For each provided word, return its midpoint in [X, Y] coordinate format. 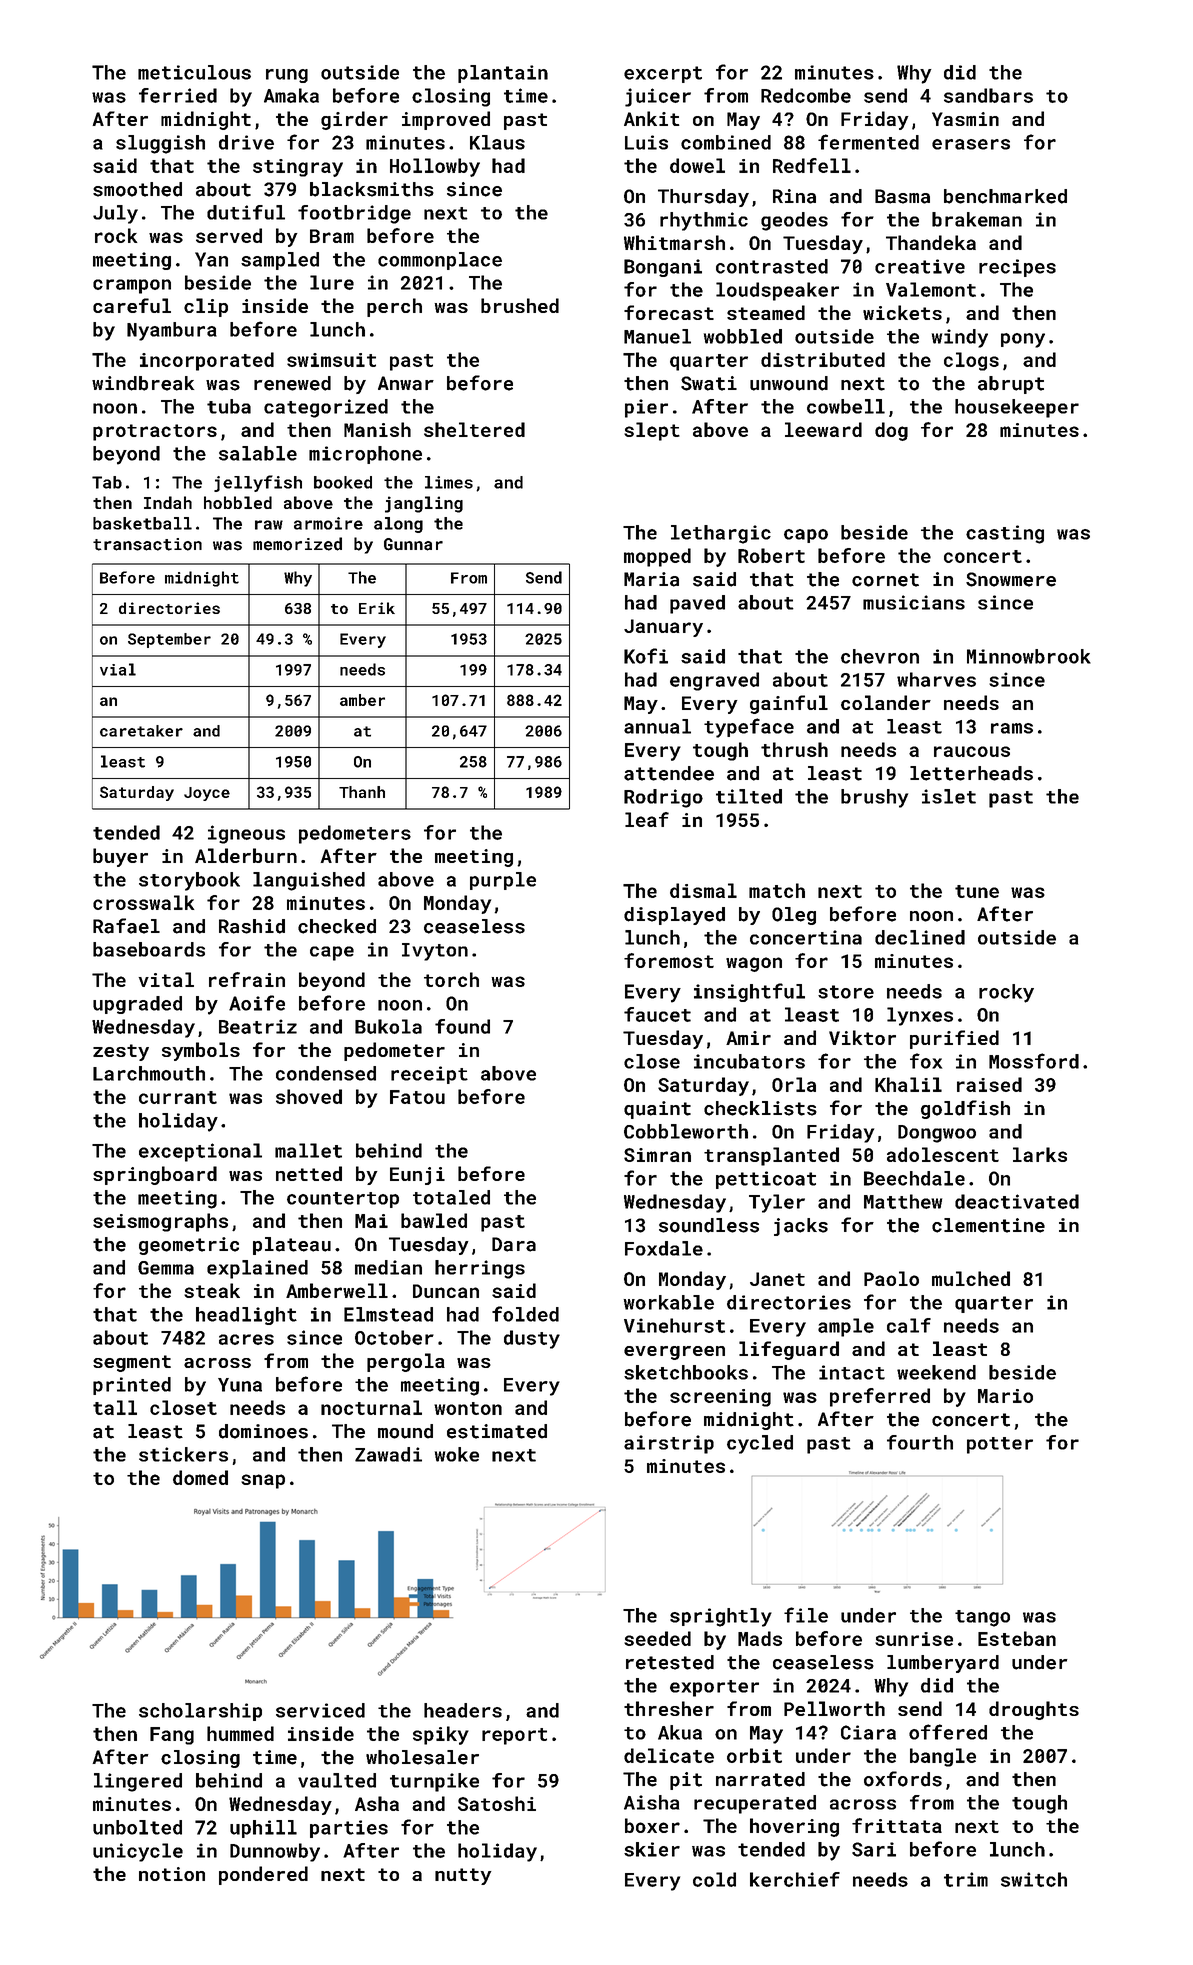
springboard [155, 1175]
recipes [1017, 268]
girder [354, 120]
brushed [520, 305]
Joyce [207, 794]
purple [503, 881]
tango [982, 1618]
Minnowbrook [1029, 656]
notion [172, 1874]
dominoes [263, 1431]
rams [1012, 728]
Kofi [646, 656]
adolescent [943, 1154]
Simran [657, 1155]
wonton [468, 1408]
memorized [297, 544]
